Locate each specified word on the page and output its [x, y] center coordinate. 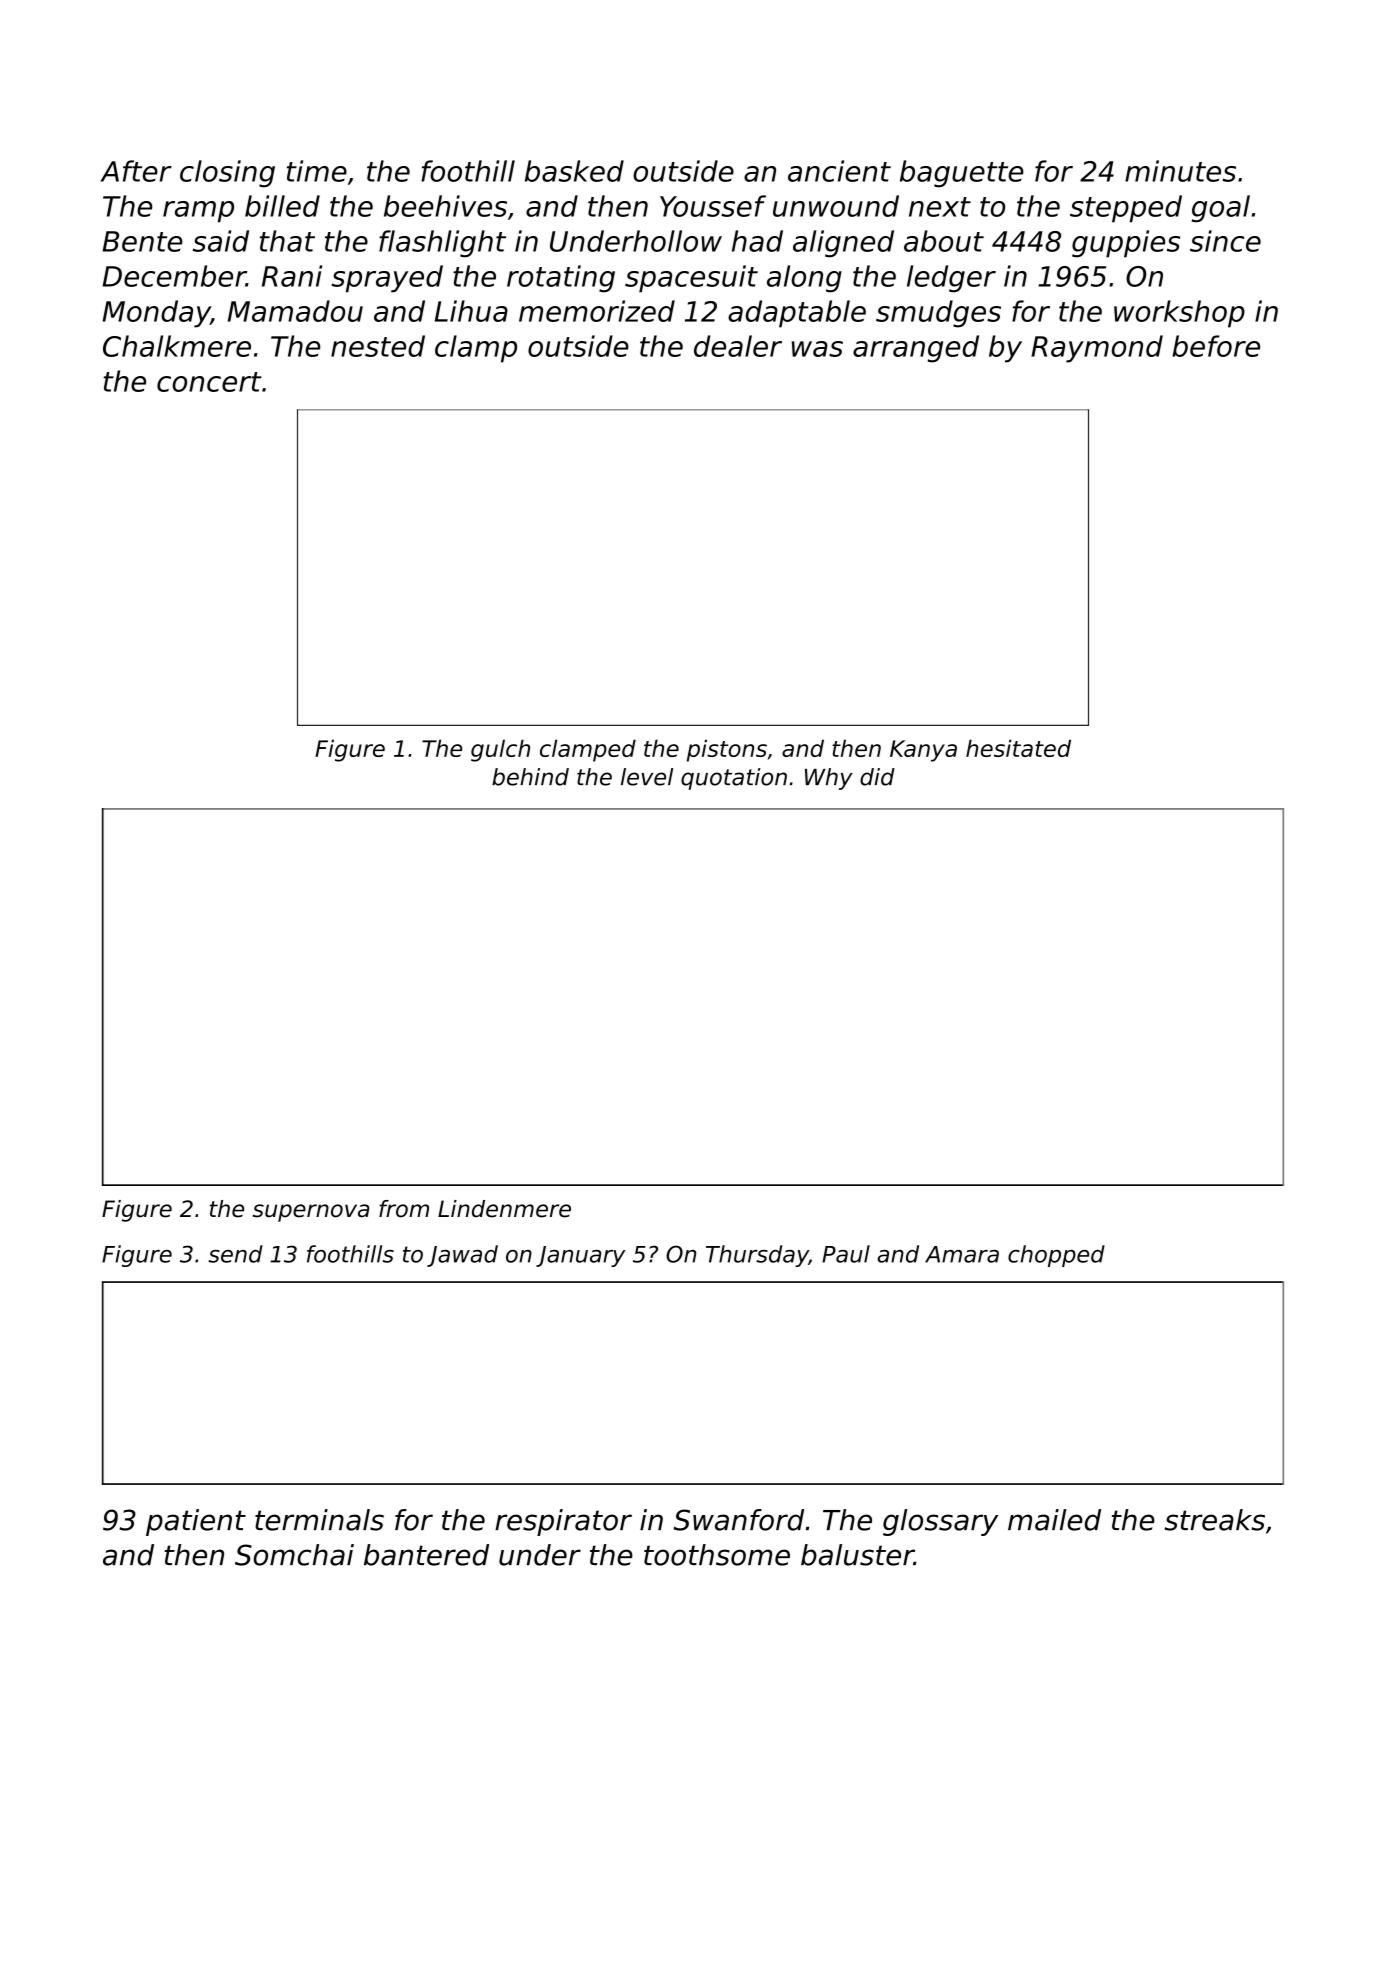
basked [574, 171]
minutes [1180, 171]
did [877, 777]
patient [196, 1522]
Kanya [923, 751]
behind [530, 777]
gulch [500, 750]
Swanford [739, 1520]
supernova [311, 1213]
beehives [445, 206]
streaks [1215, 1520]
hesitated [1018, 748]
